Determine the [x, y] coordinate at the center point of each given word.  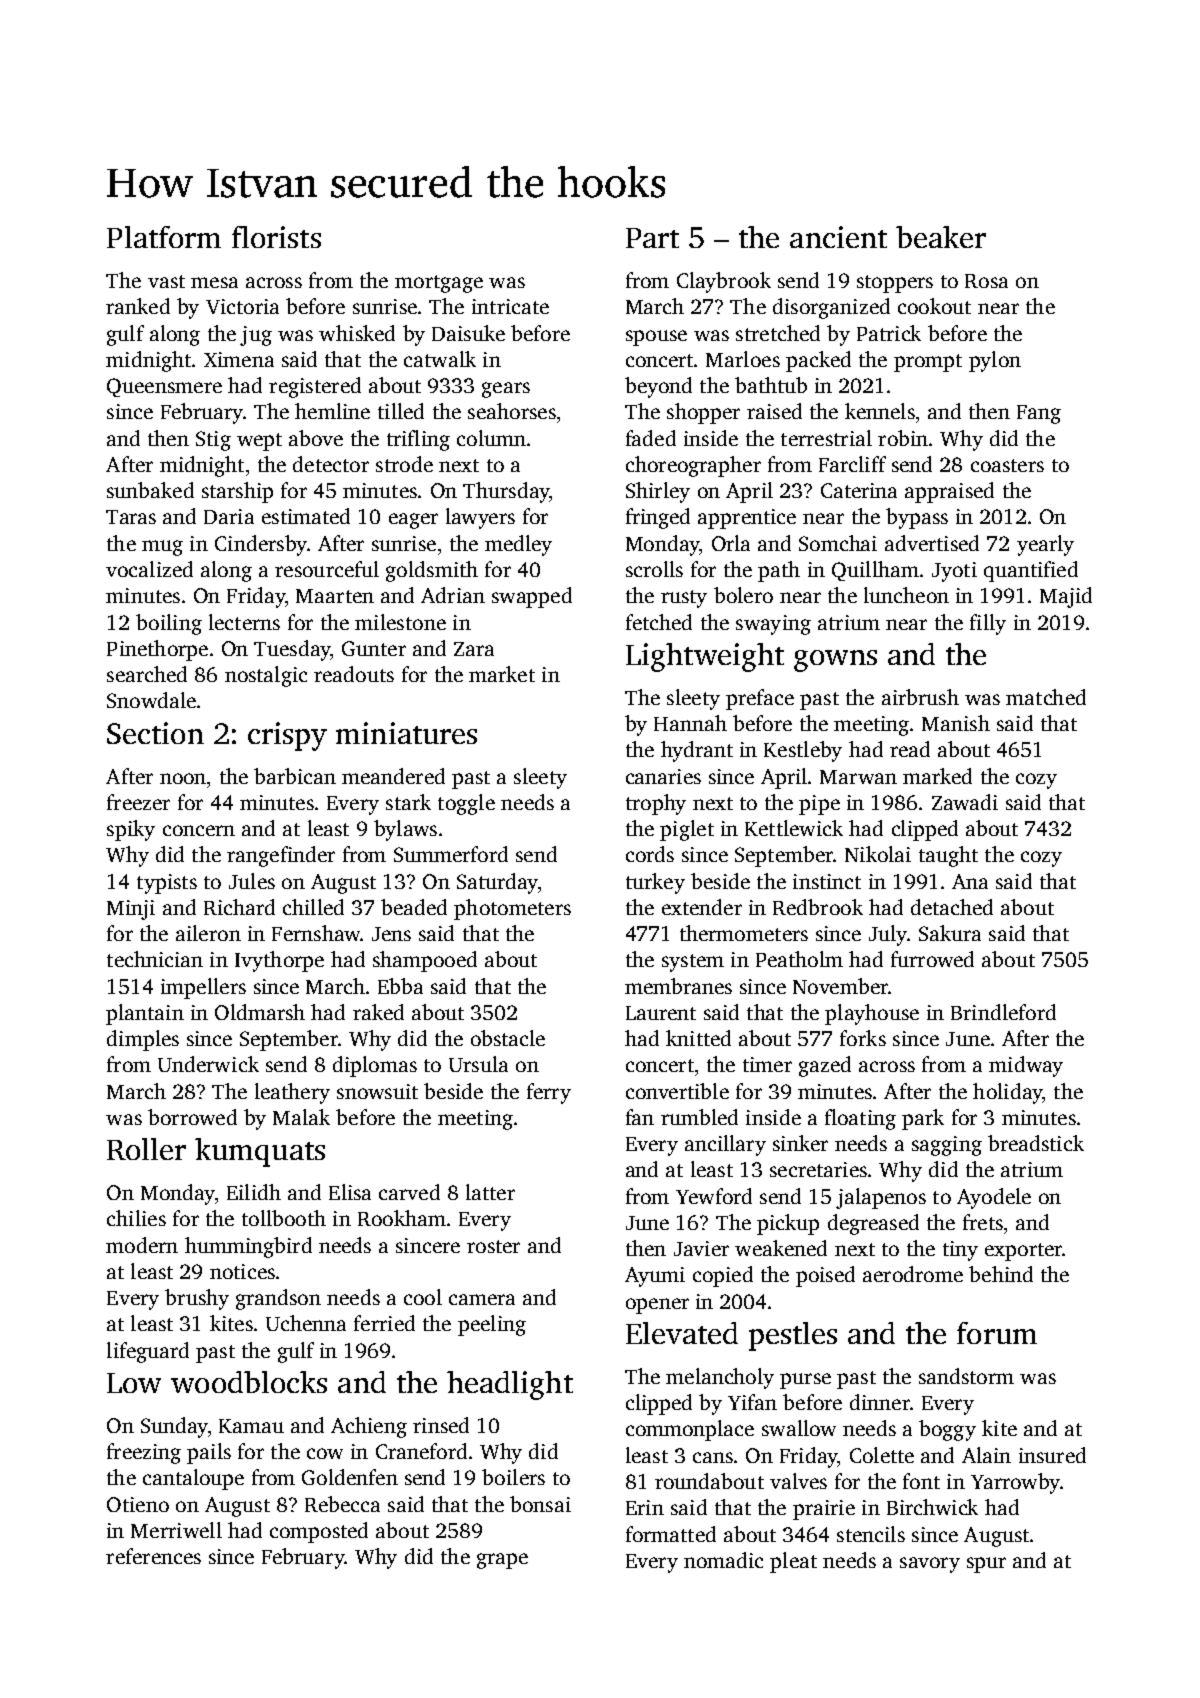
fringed [658, 518]
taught [948, 856]
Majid [1066, 597]
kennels [880, 411]
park [923, 1119]
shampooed [425, 961]
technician [155, 959]
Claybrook [724, 282]
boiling [169, 624]
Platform [164, 237]
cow [325, 1453]
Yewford [714, 1196]
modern [142, 1245]
